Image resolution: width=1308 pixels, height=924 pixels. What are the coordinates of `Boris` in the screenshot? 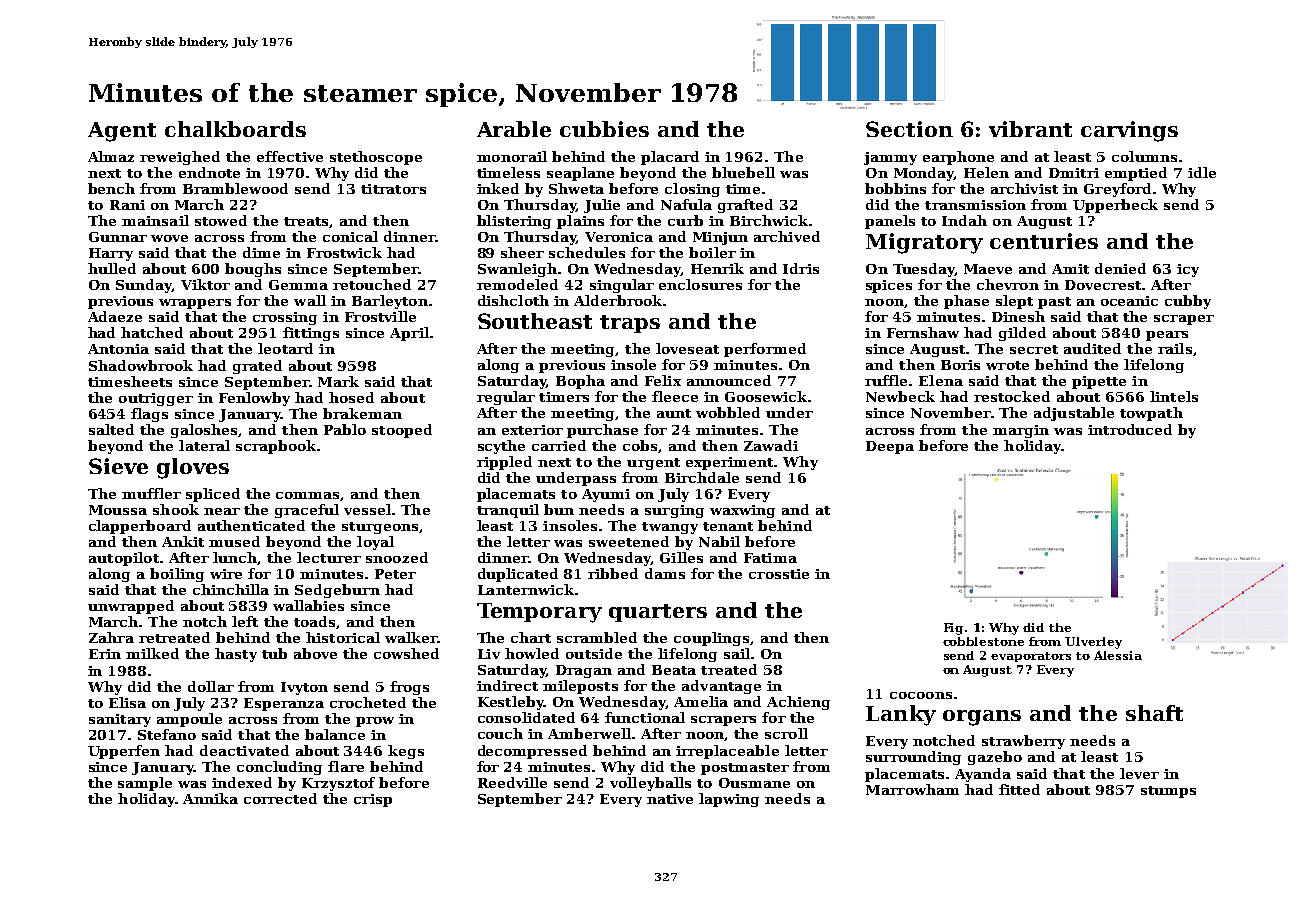 It's located at (960, 365).
